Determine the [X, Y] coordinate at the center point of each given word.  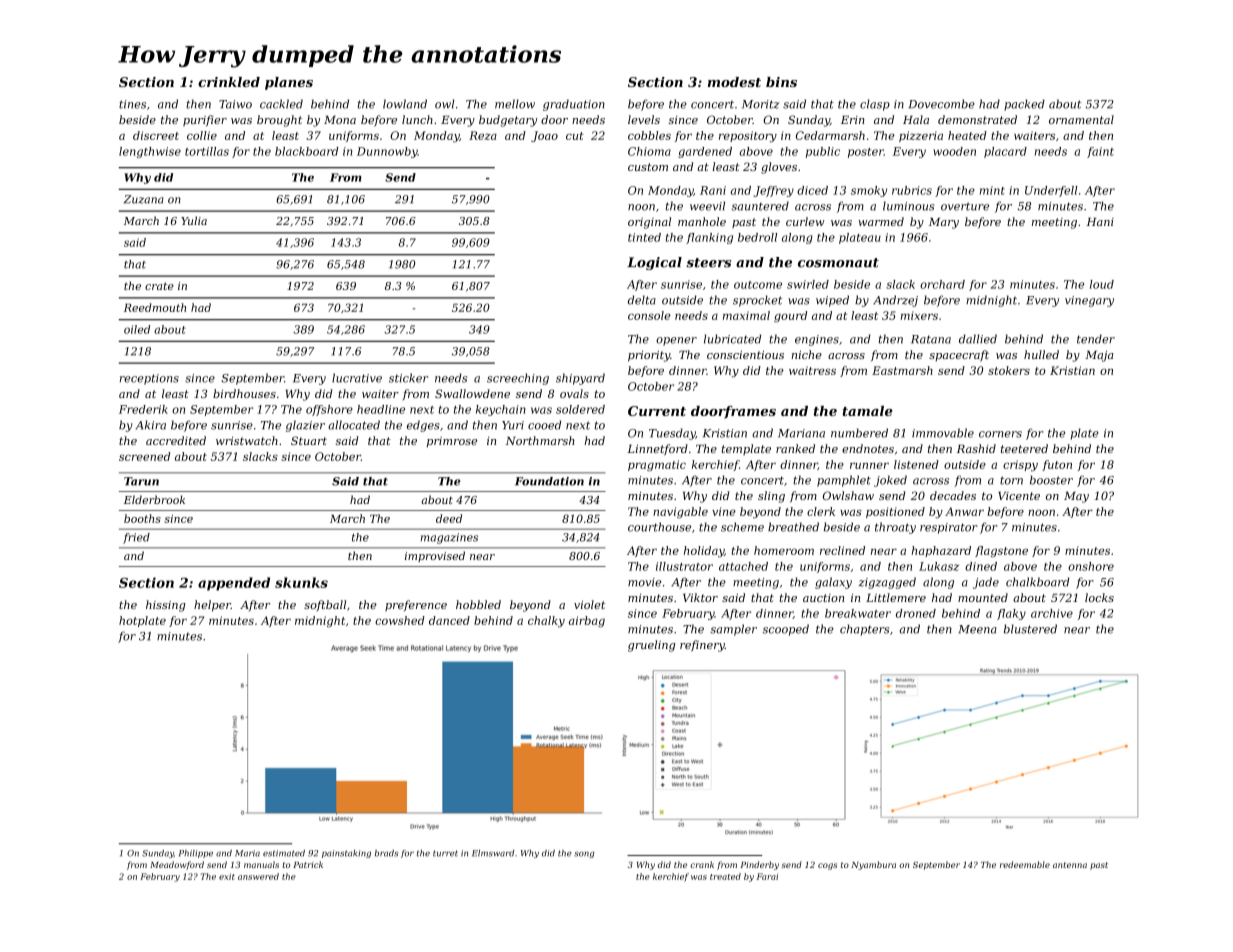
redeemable [1025, 864]
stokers [1009, 370]
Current [657, 411]
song [584, 854]
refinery [702, 646]
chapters [865, 630]
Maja [1099, 356]
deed [449, 518]
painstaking [346, 854]
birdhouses [244, 393]
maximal [746, 315]
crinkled [229, 82]
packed [1024, 105]
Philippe [196, 854]
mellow [515, 104]
